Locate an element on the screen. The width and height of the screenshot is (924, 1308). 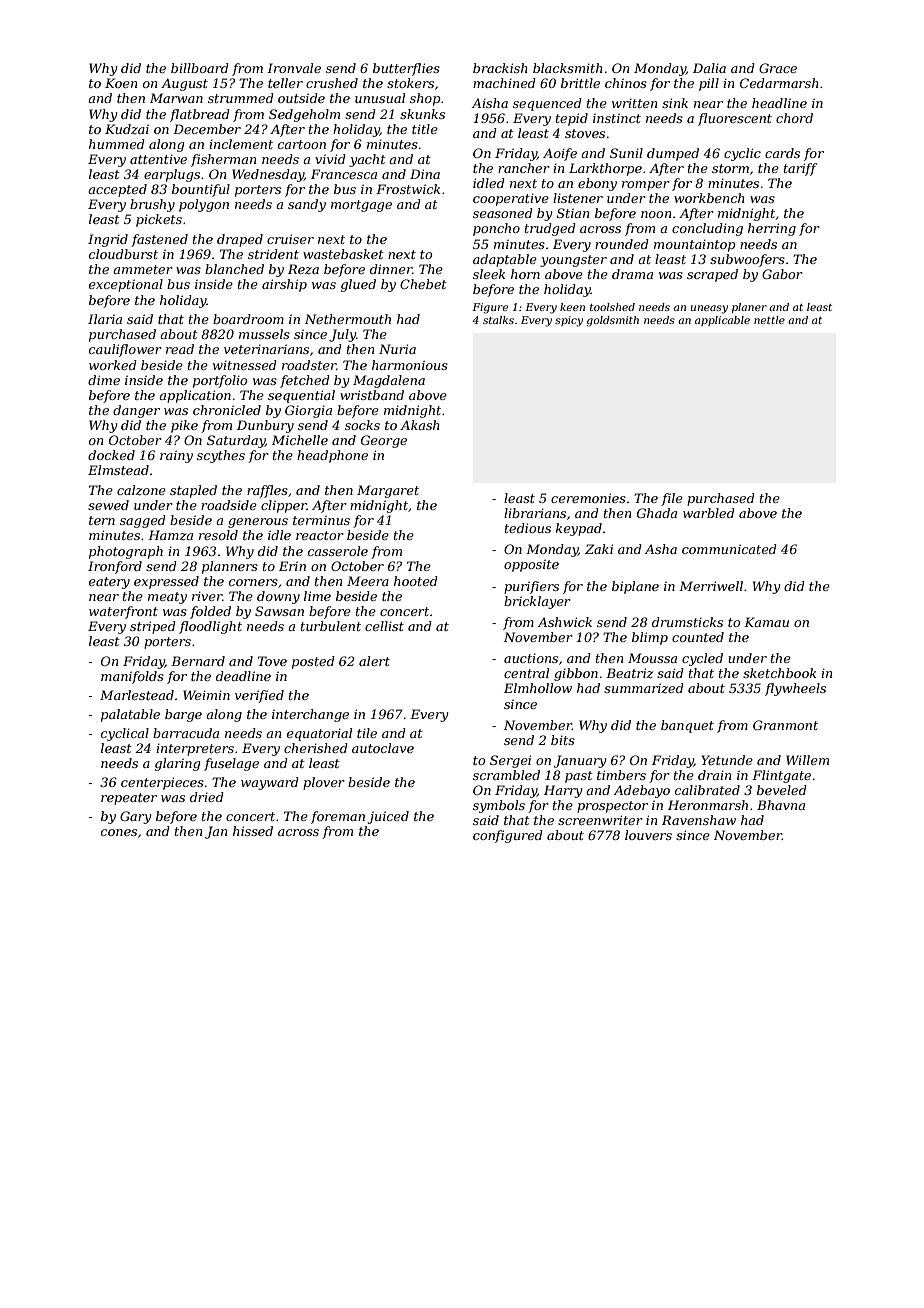
Nuria is located at coordinates (397, 349).
